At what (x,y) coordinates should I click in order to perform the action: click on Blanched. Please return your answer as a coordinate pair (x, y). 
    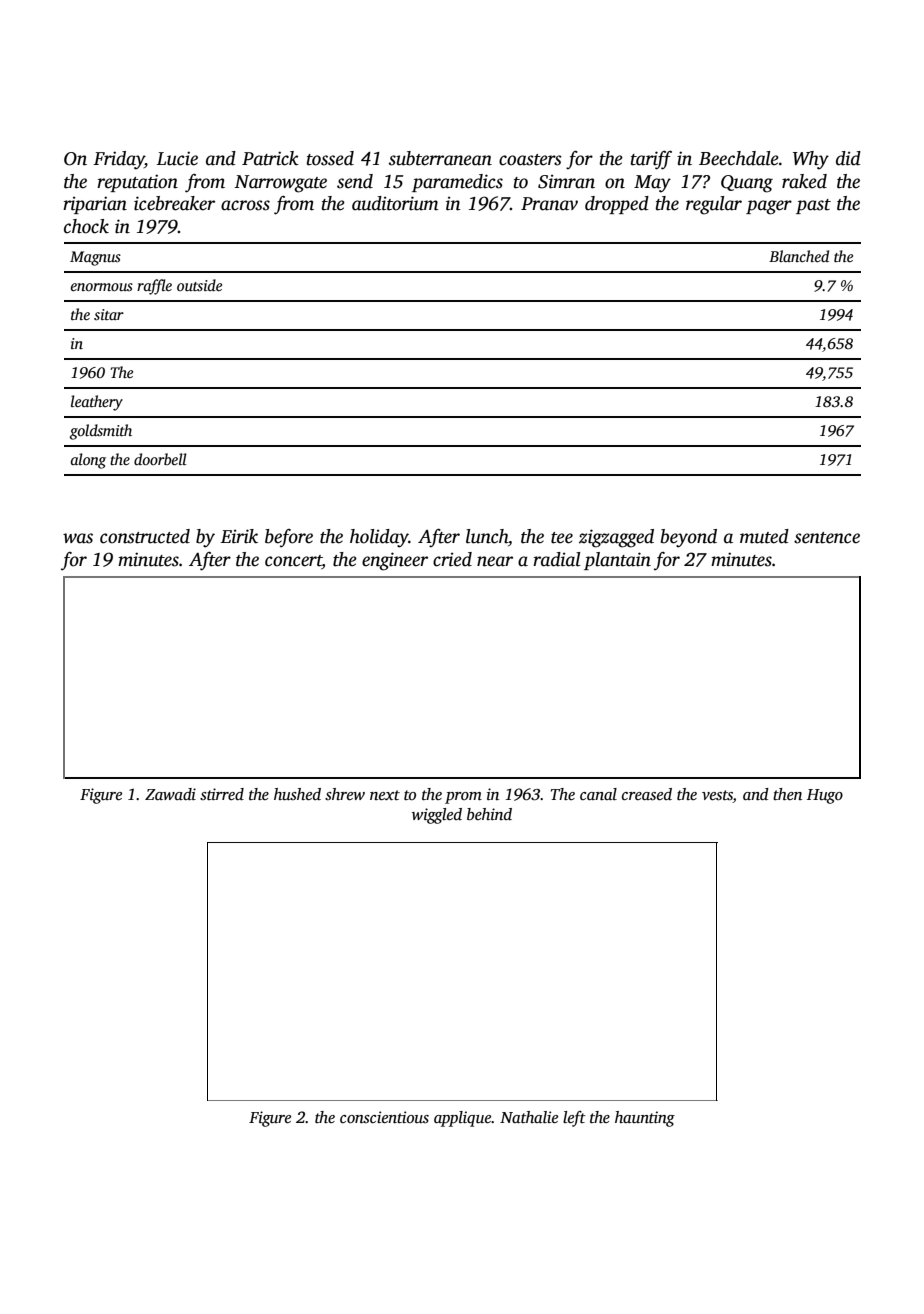
    Looking at the image, I should click on (799, 256).
